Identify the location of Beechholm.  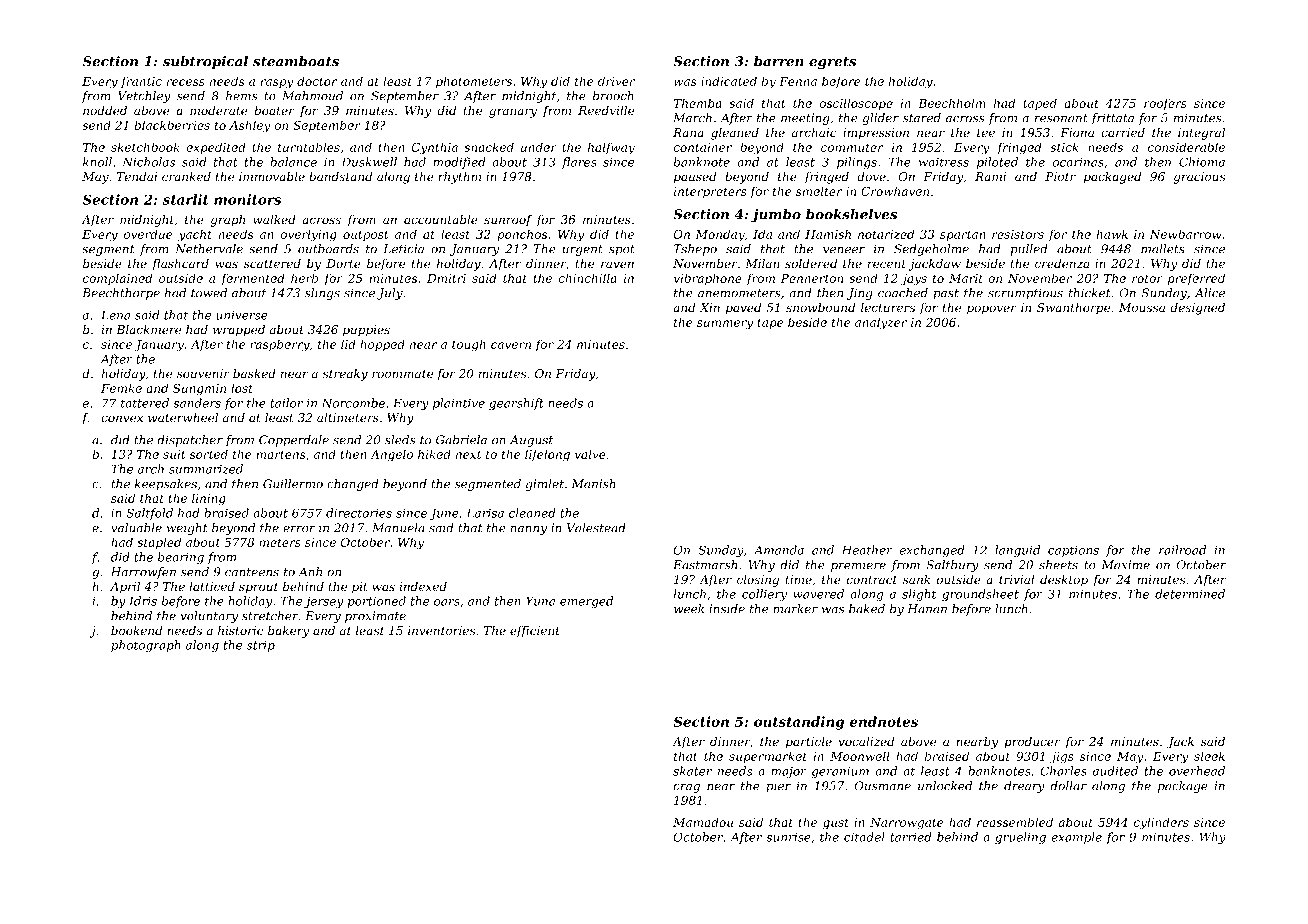
(952, 103).
